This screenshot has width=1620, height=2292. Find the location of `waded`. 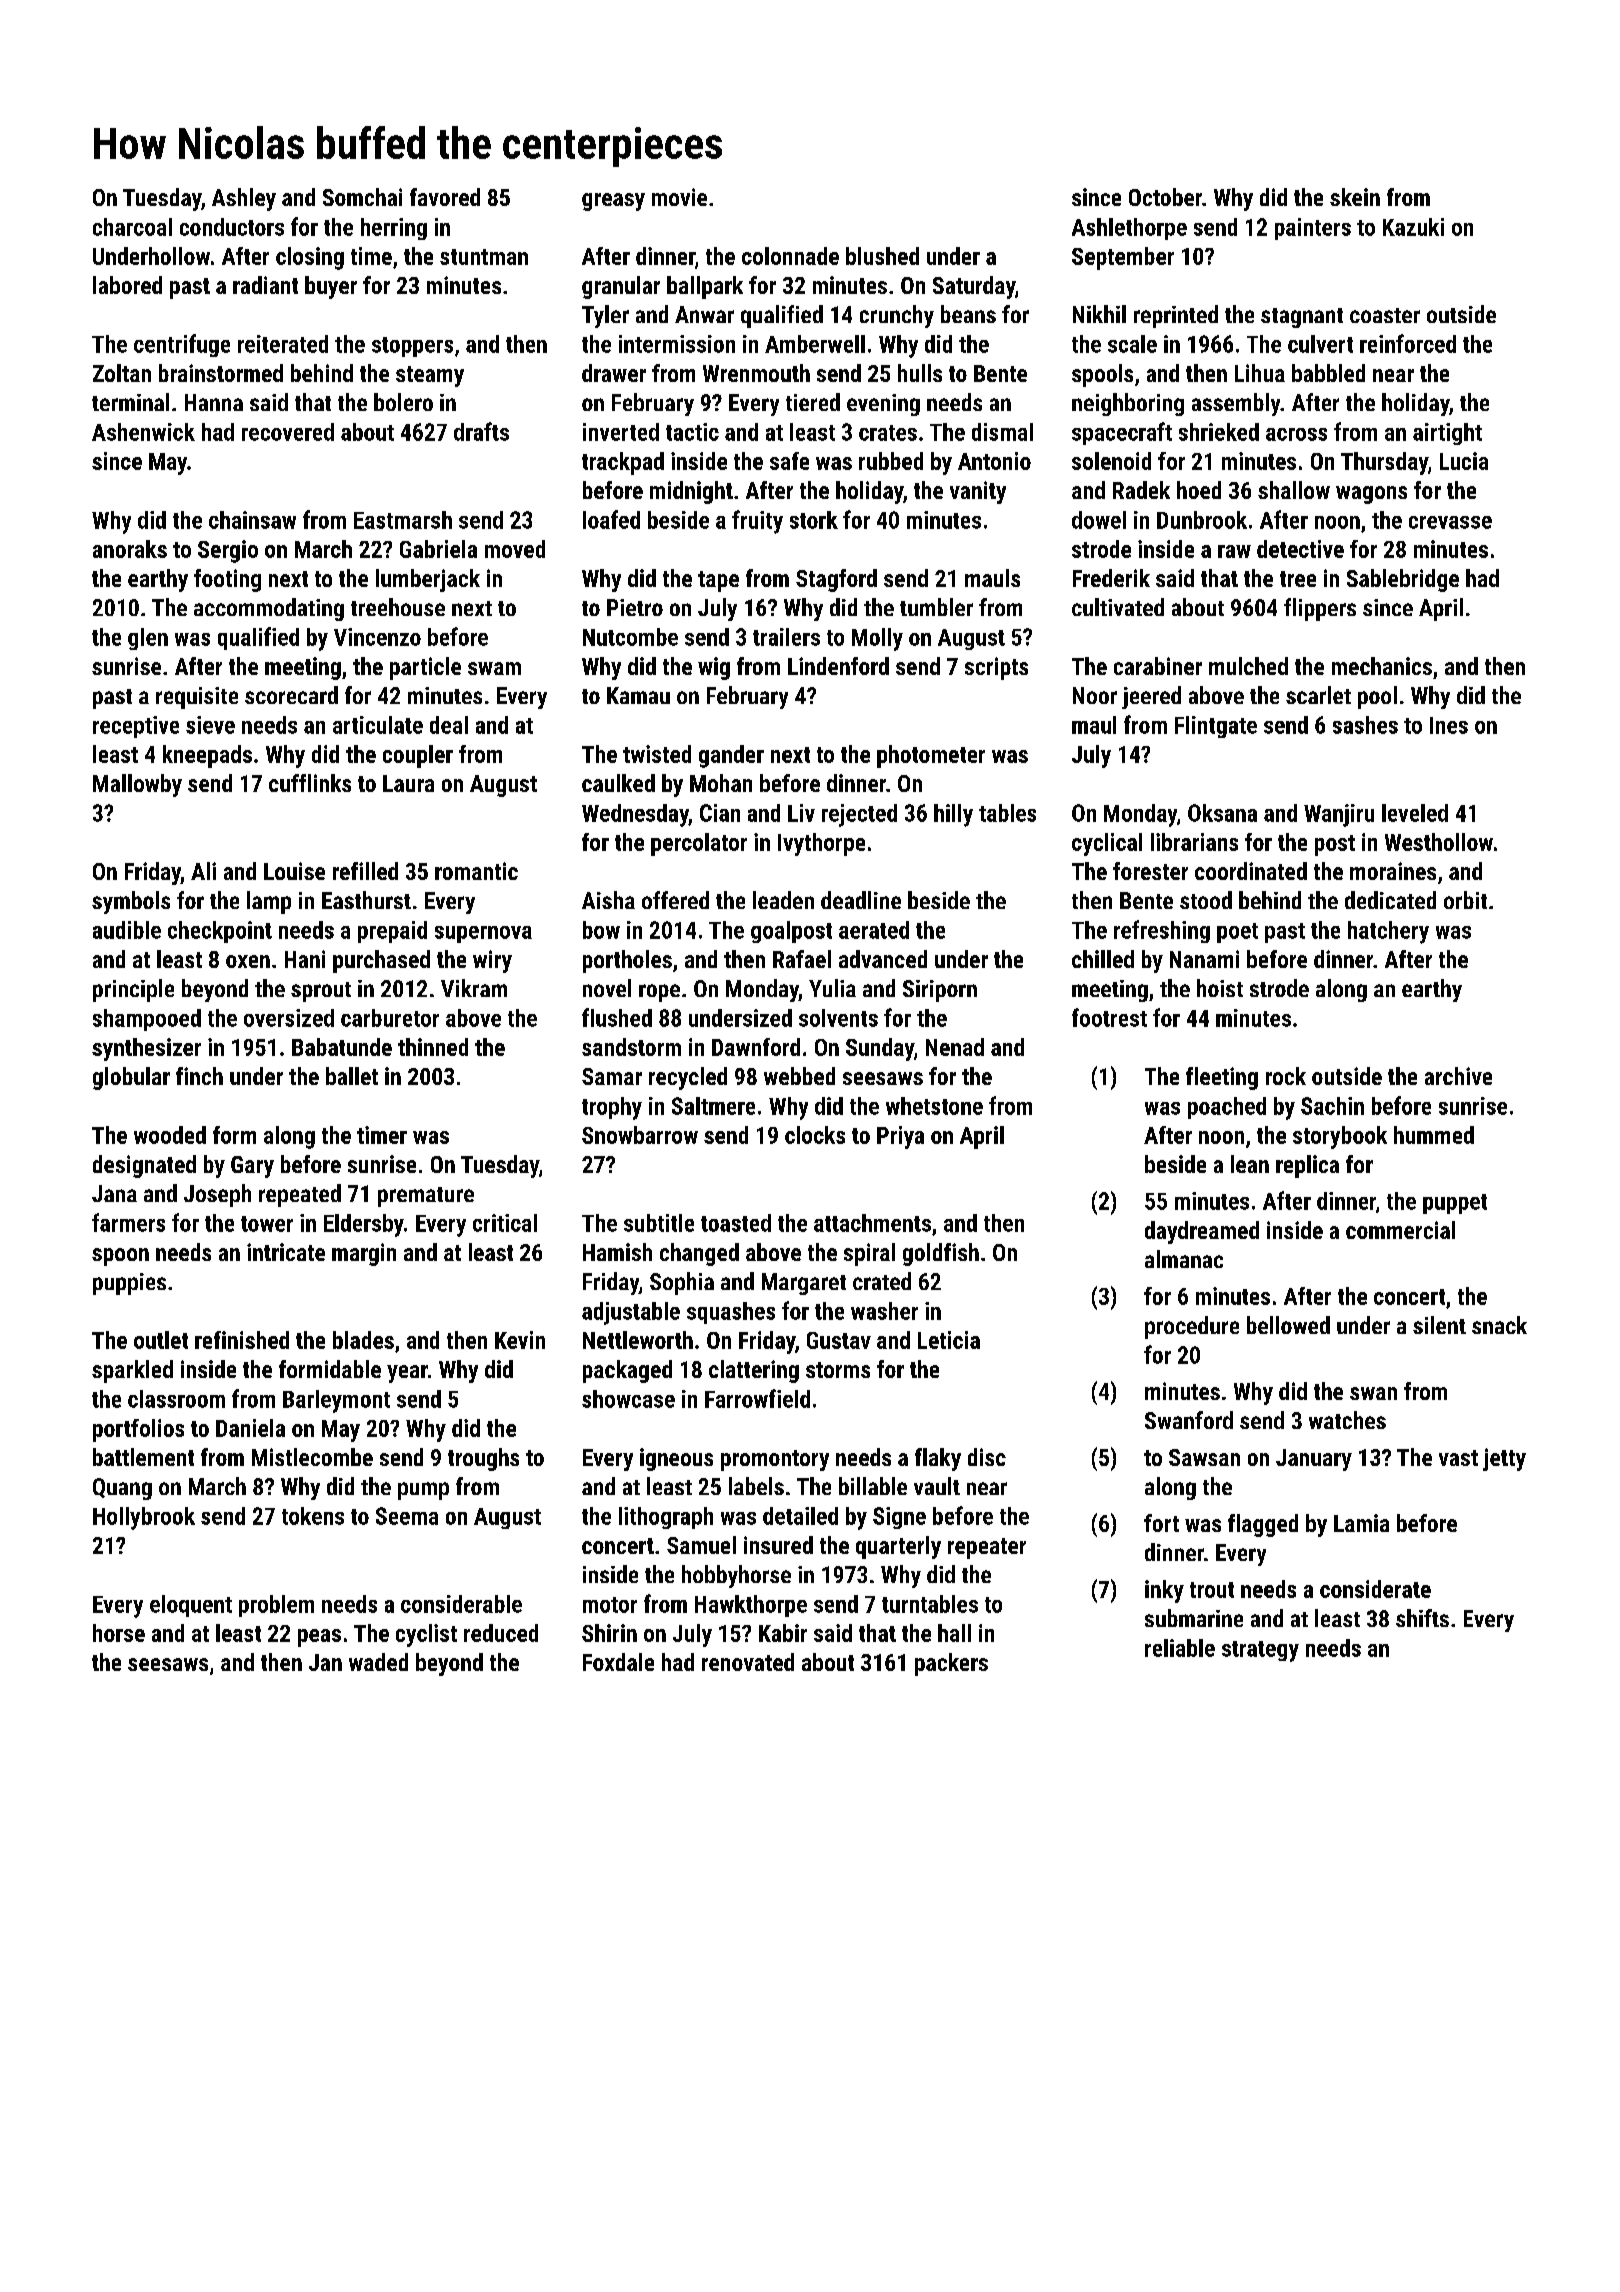

waded is located at coordinates (378, 1662).
